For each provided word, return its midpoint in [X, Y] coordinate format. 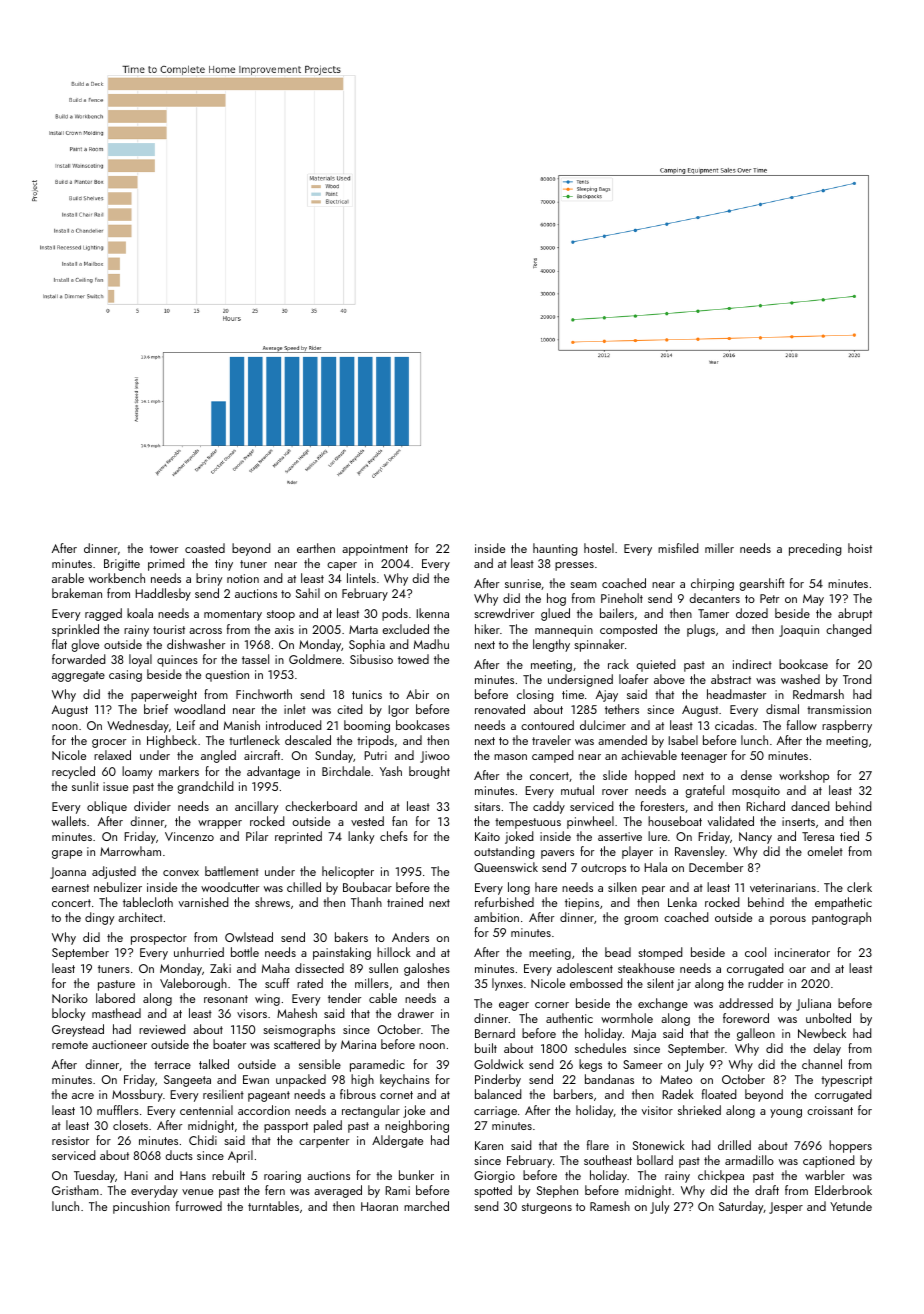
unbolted [828, 1018]
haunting [555, 549]
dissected [319, 968]
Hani [136, 1175]
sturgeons [547, 1208]
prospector [159, 939]
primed [166, 564]
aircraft [262, 755]
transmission [839, 709]
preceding [815, 549]
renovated [500, 709]
